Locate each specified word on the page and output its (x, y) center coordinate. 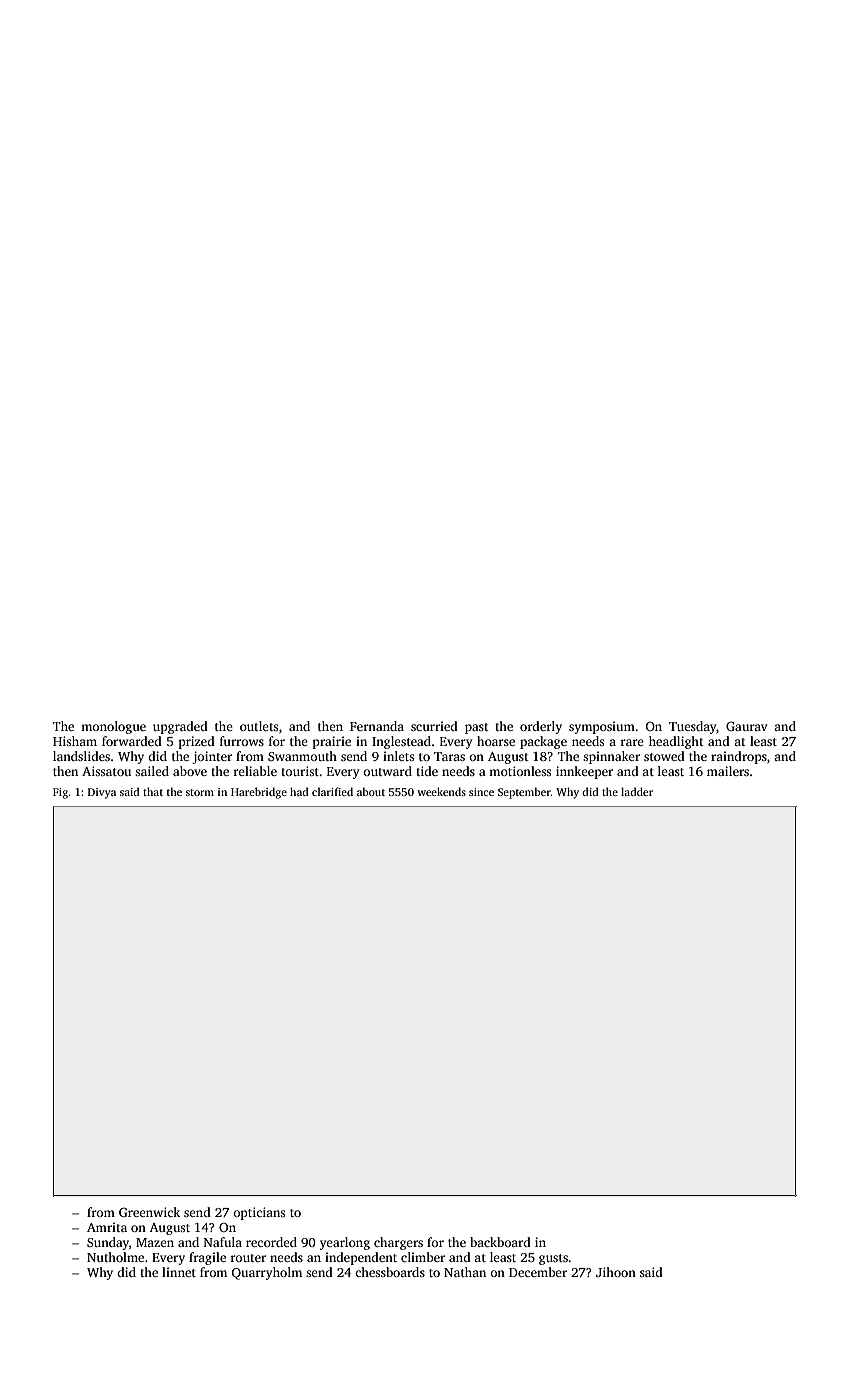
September (524, 793)
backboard (500, 1242)
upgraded (180, 727)
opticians (259, 1213)
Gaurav (746, 726)
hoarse (496, 741)
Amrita (107, 1227)
